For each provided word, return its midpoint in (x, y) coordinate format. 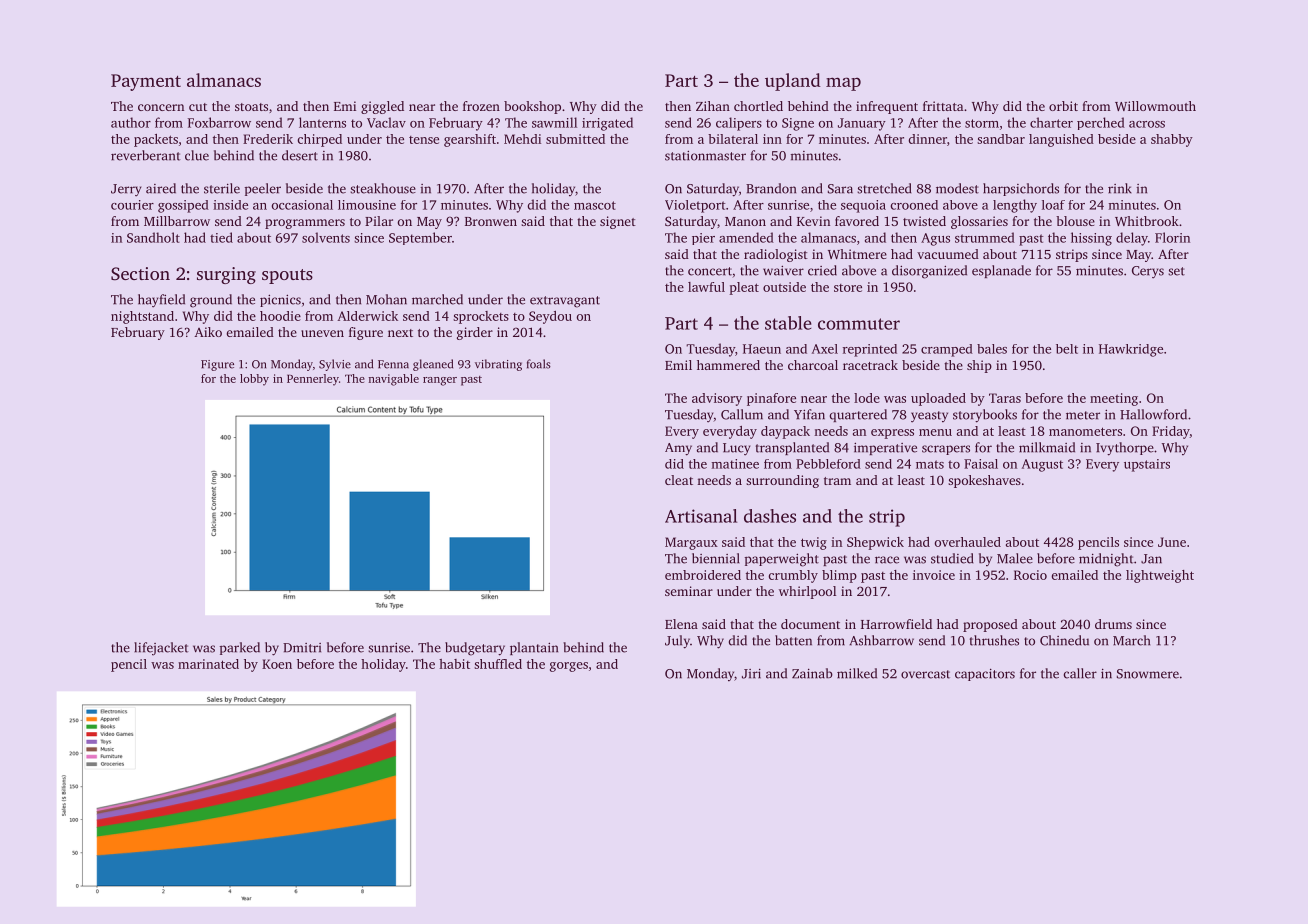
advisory (717, 399)
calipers (739, 124)
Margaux (691, 543)
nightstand (142, 317)
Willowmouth (1155, 106)
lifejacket (161, 649)
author (131, 122)
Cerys (1148, 272)
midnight (1106, 560)
